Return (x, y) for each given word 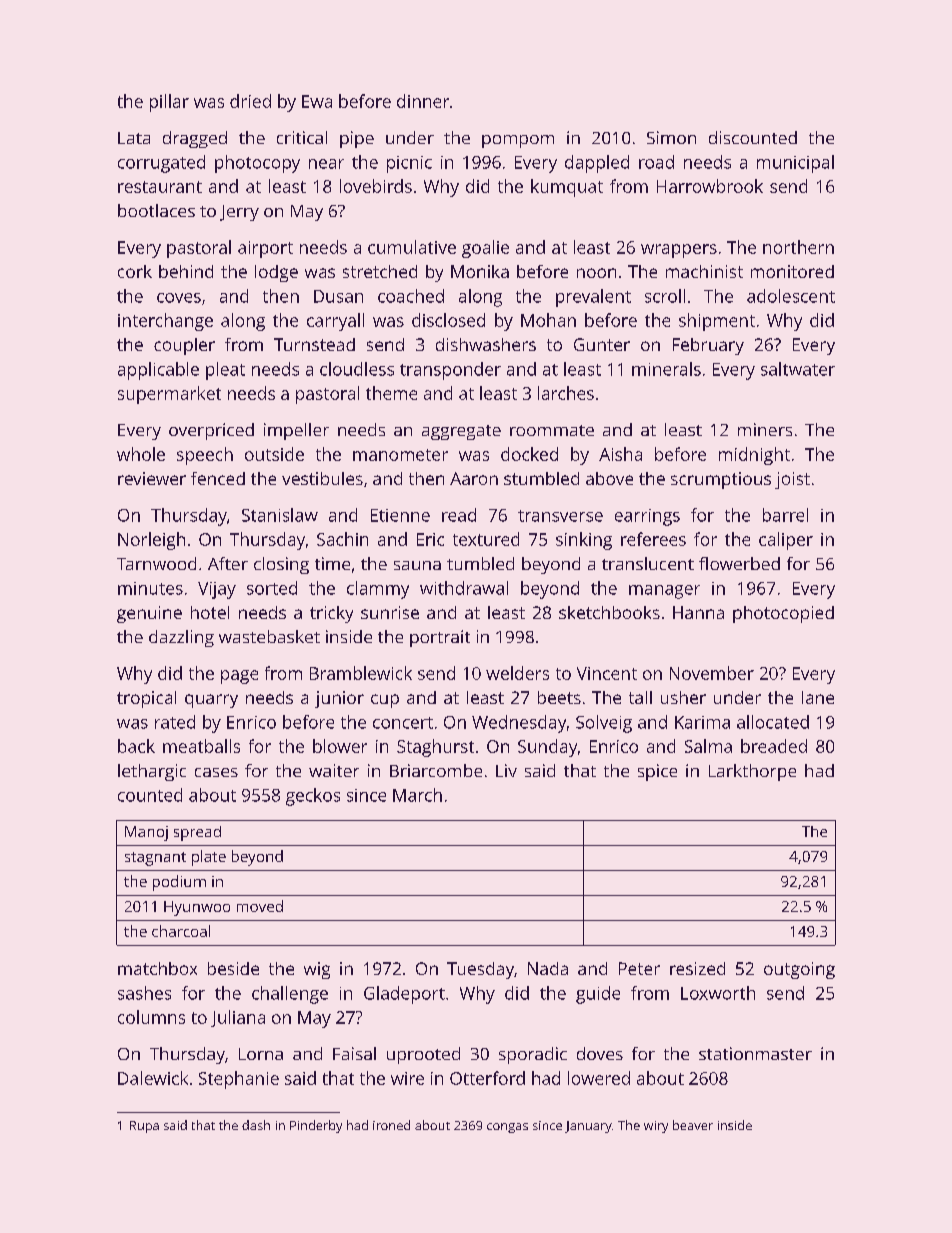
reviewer (152, 478)
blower (340, 746)
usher (683, 697)
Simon (671, 137)
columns (151, 1017)
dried (250, 101)
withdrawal (464, 588)
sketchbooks (609, 612)
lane (818, 697)
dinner (423, 101)
